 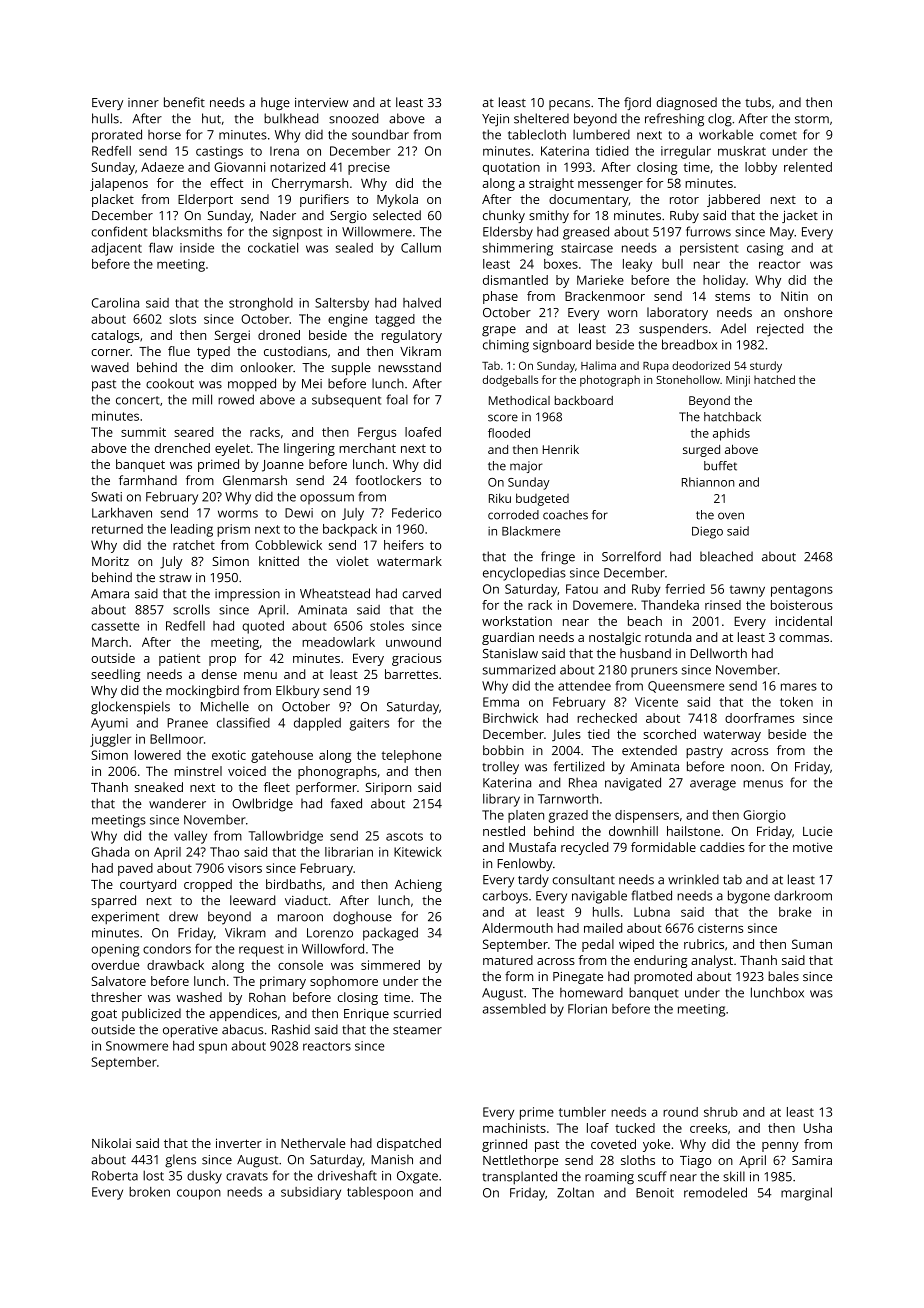 I want to click on placket, so click(x=113, y=200).
